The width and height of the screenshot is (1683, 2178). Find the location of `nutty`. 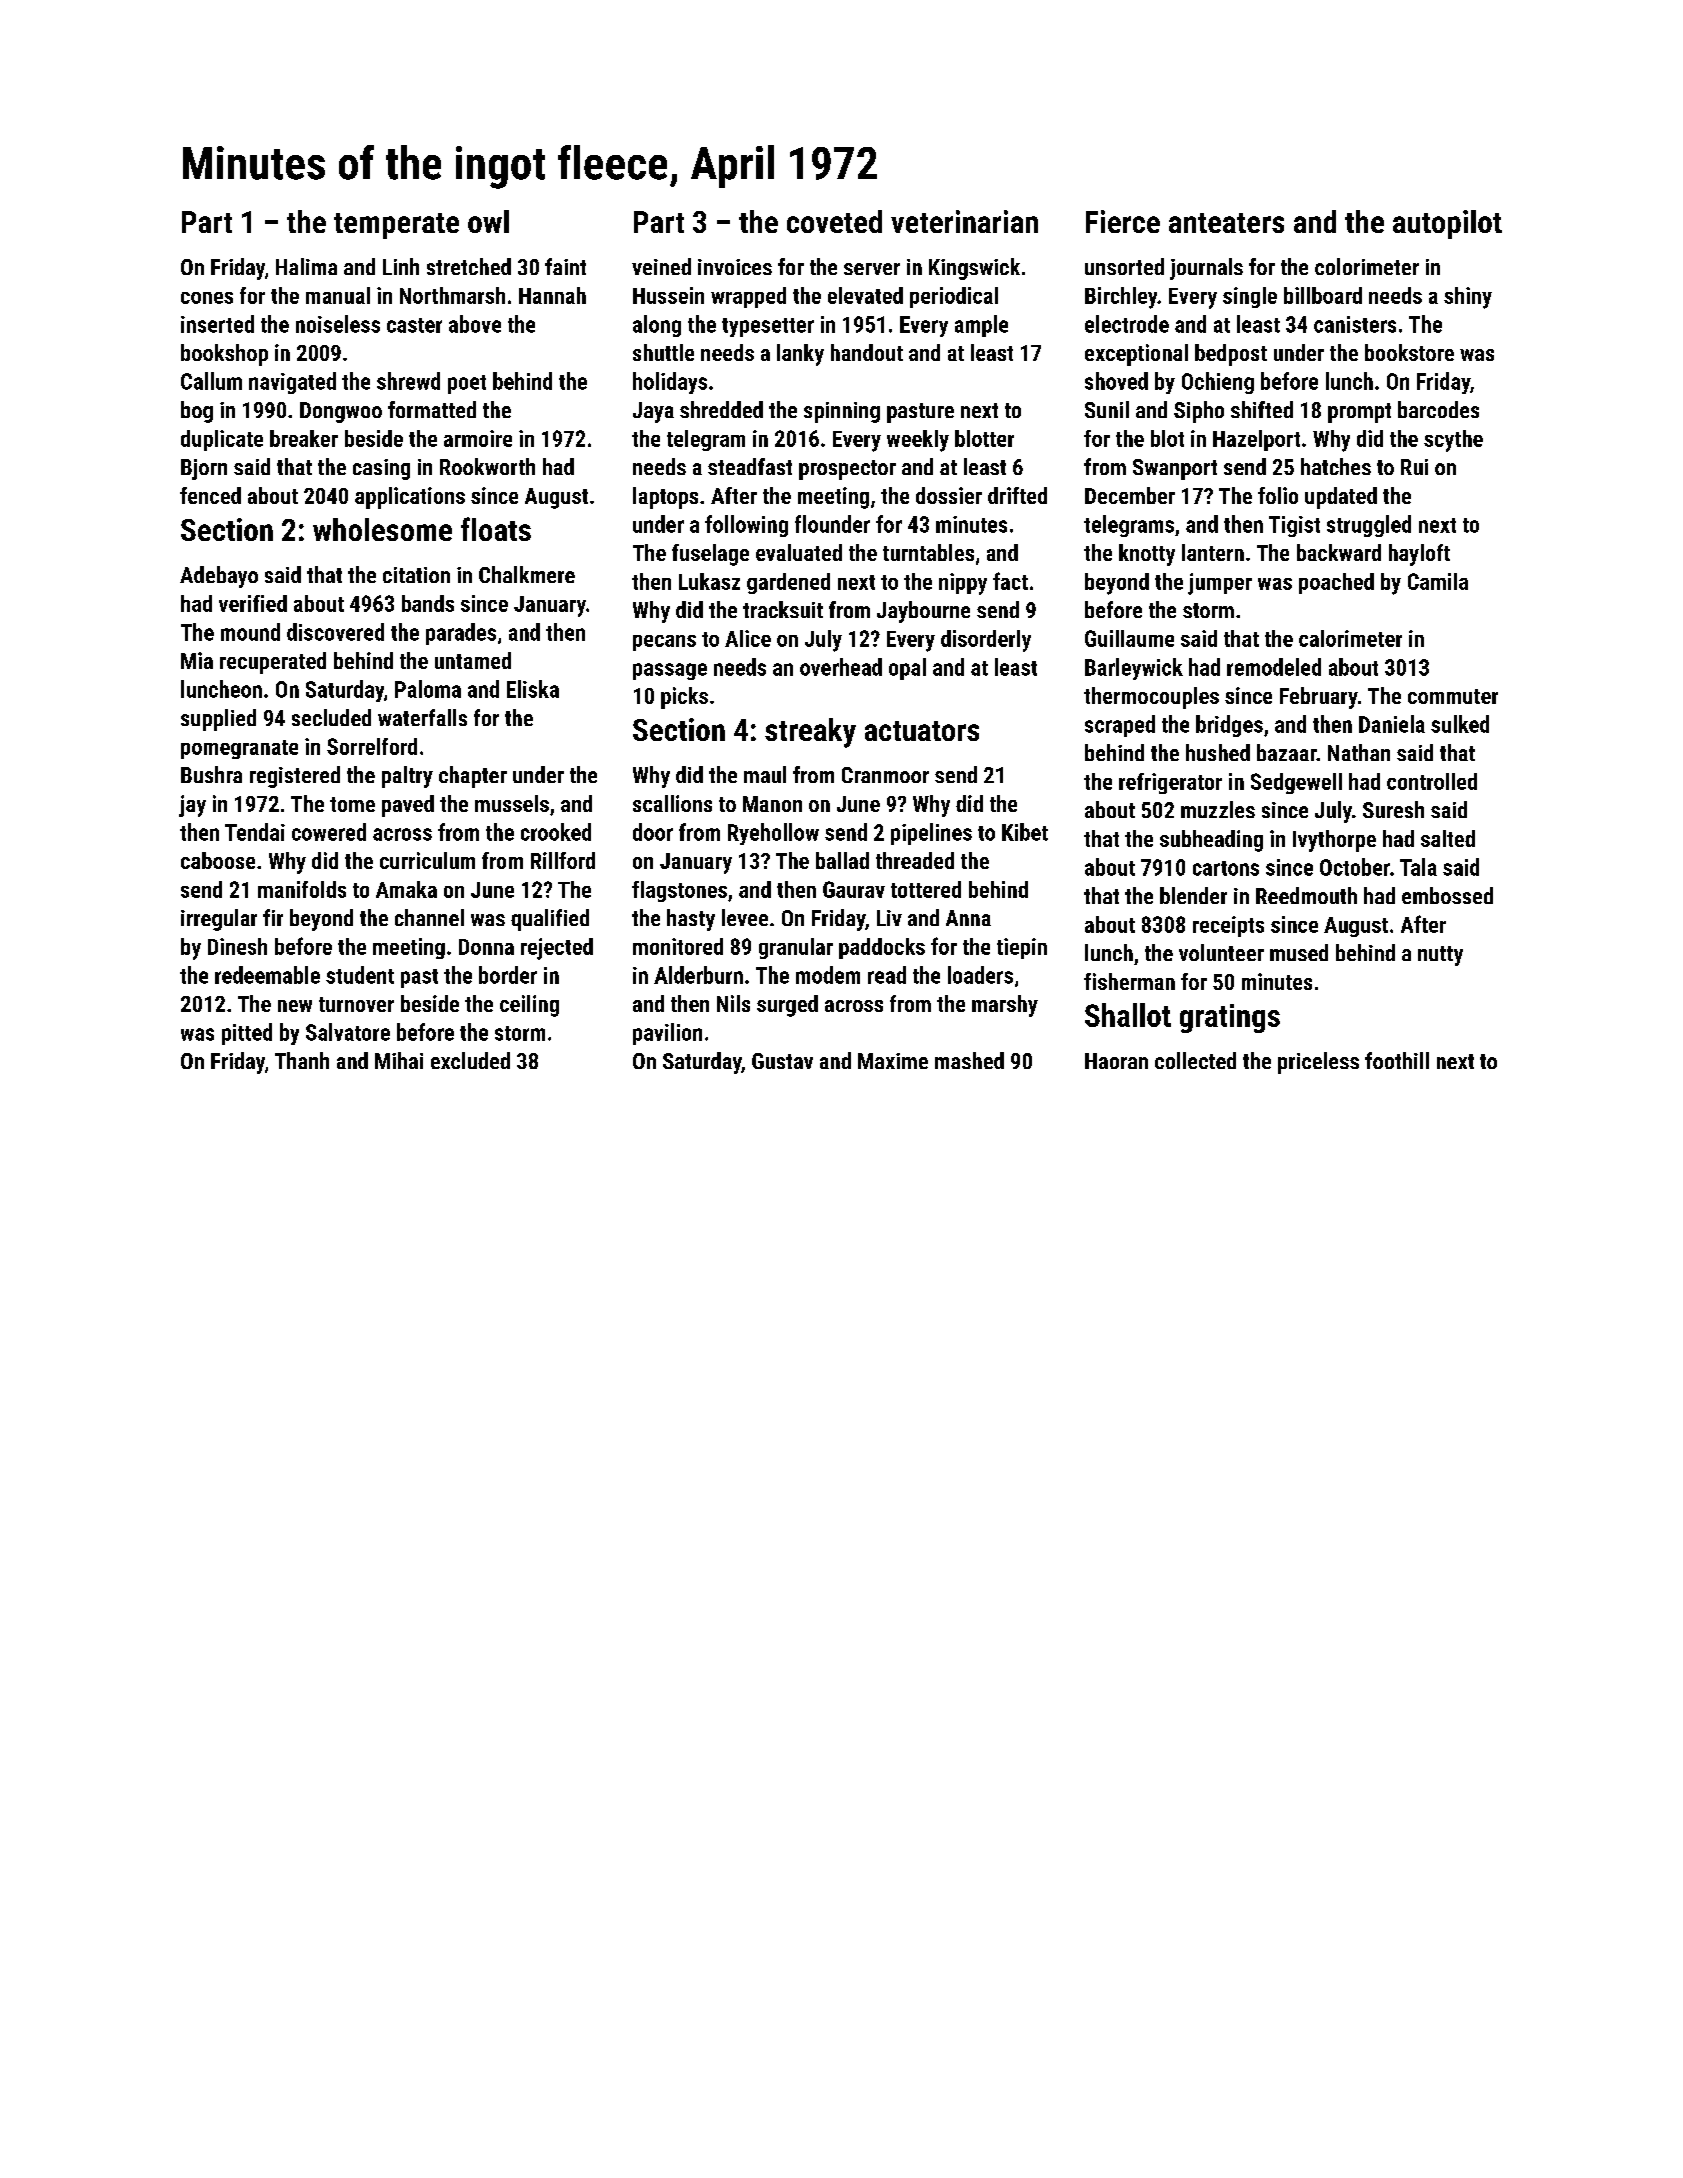

nutty is located at coordinates (1440, 956).
